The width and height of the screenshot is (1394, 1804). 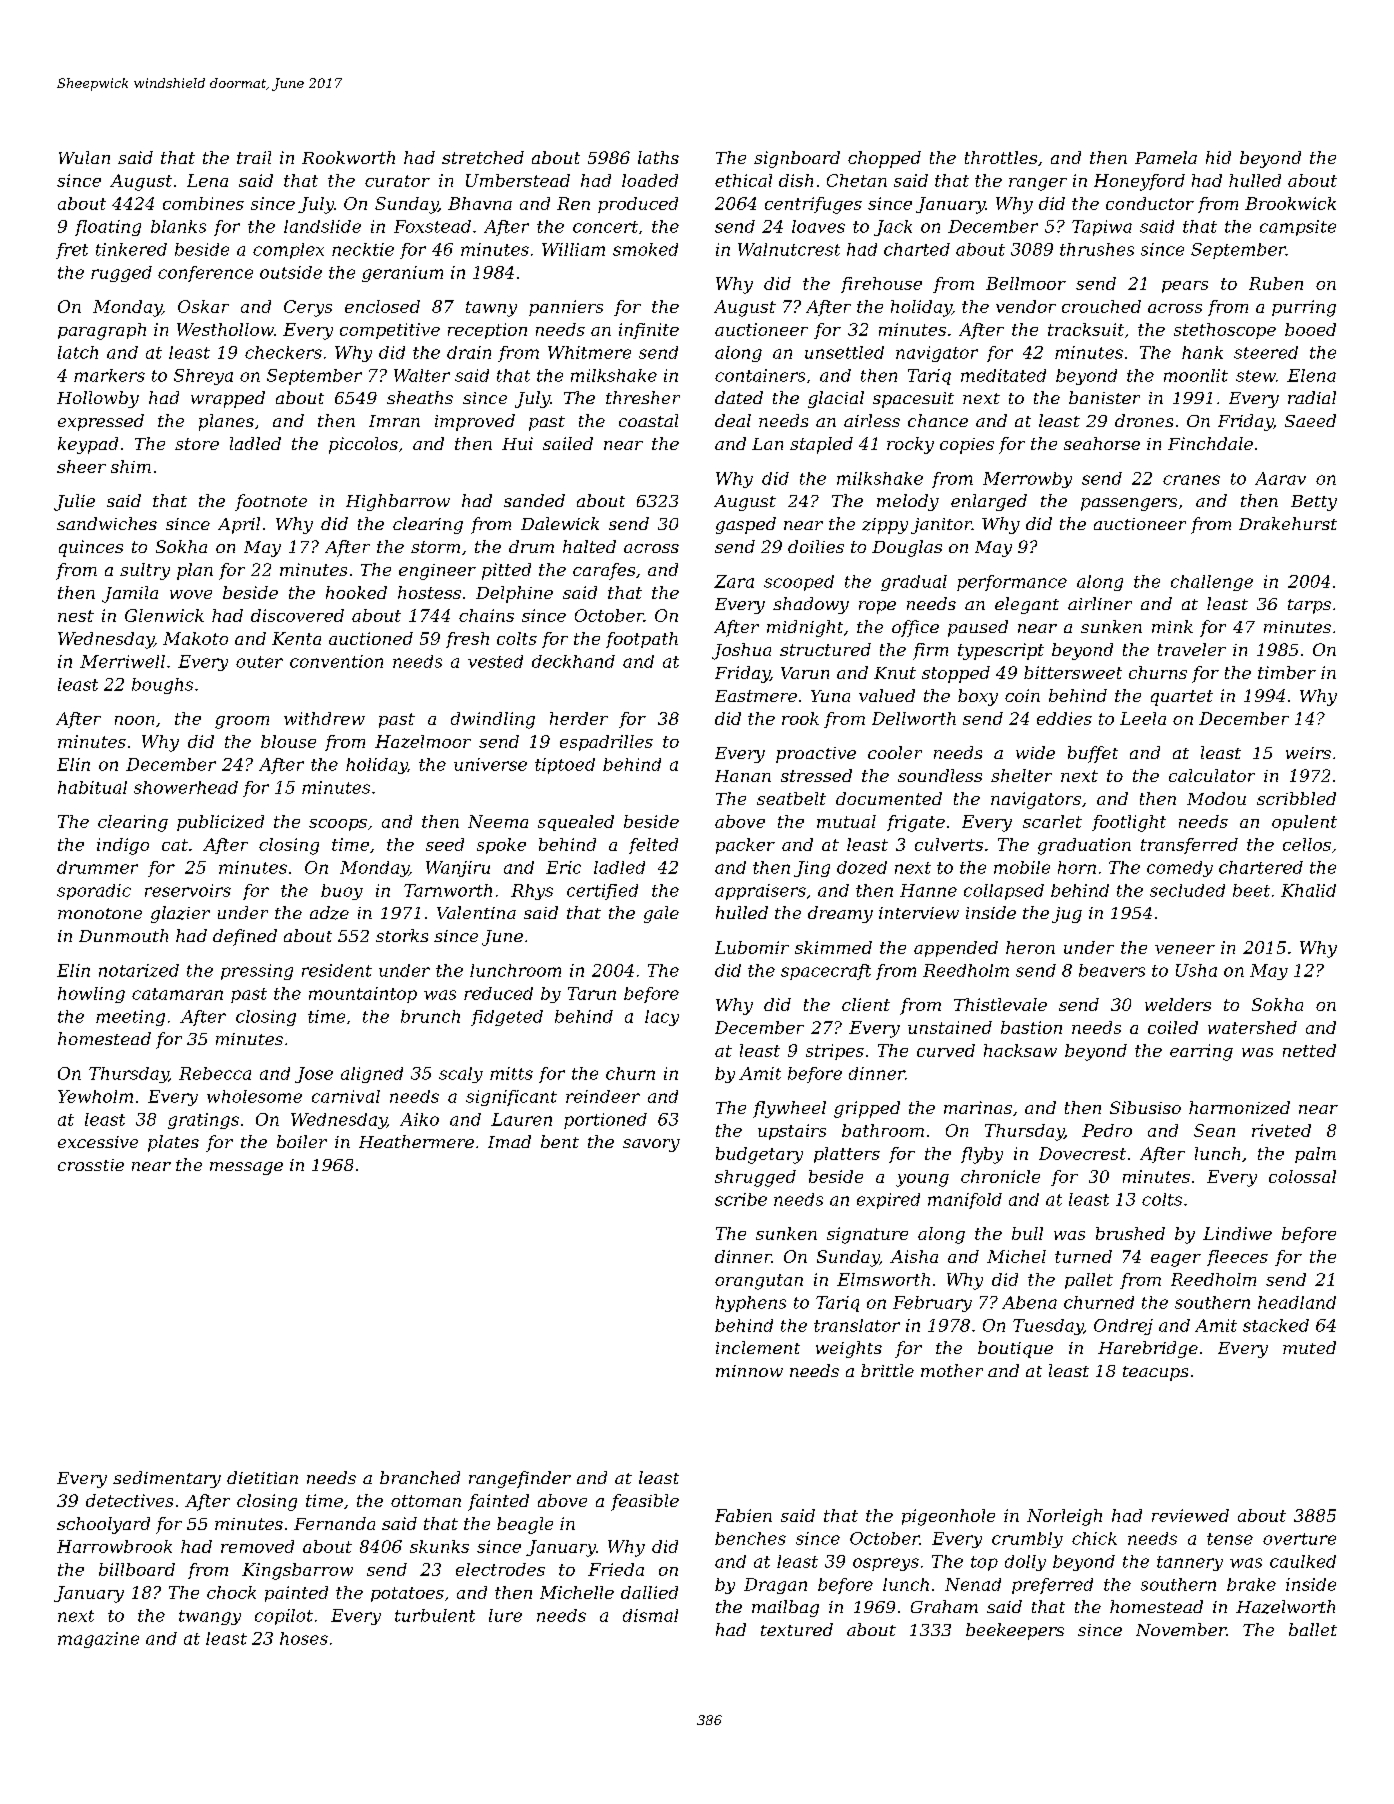 What do you see at coordinates (254, 157) in the screenshot?
I see `trail` at bounding box center [254, 157].
